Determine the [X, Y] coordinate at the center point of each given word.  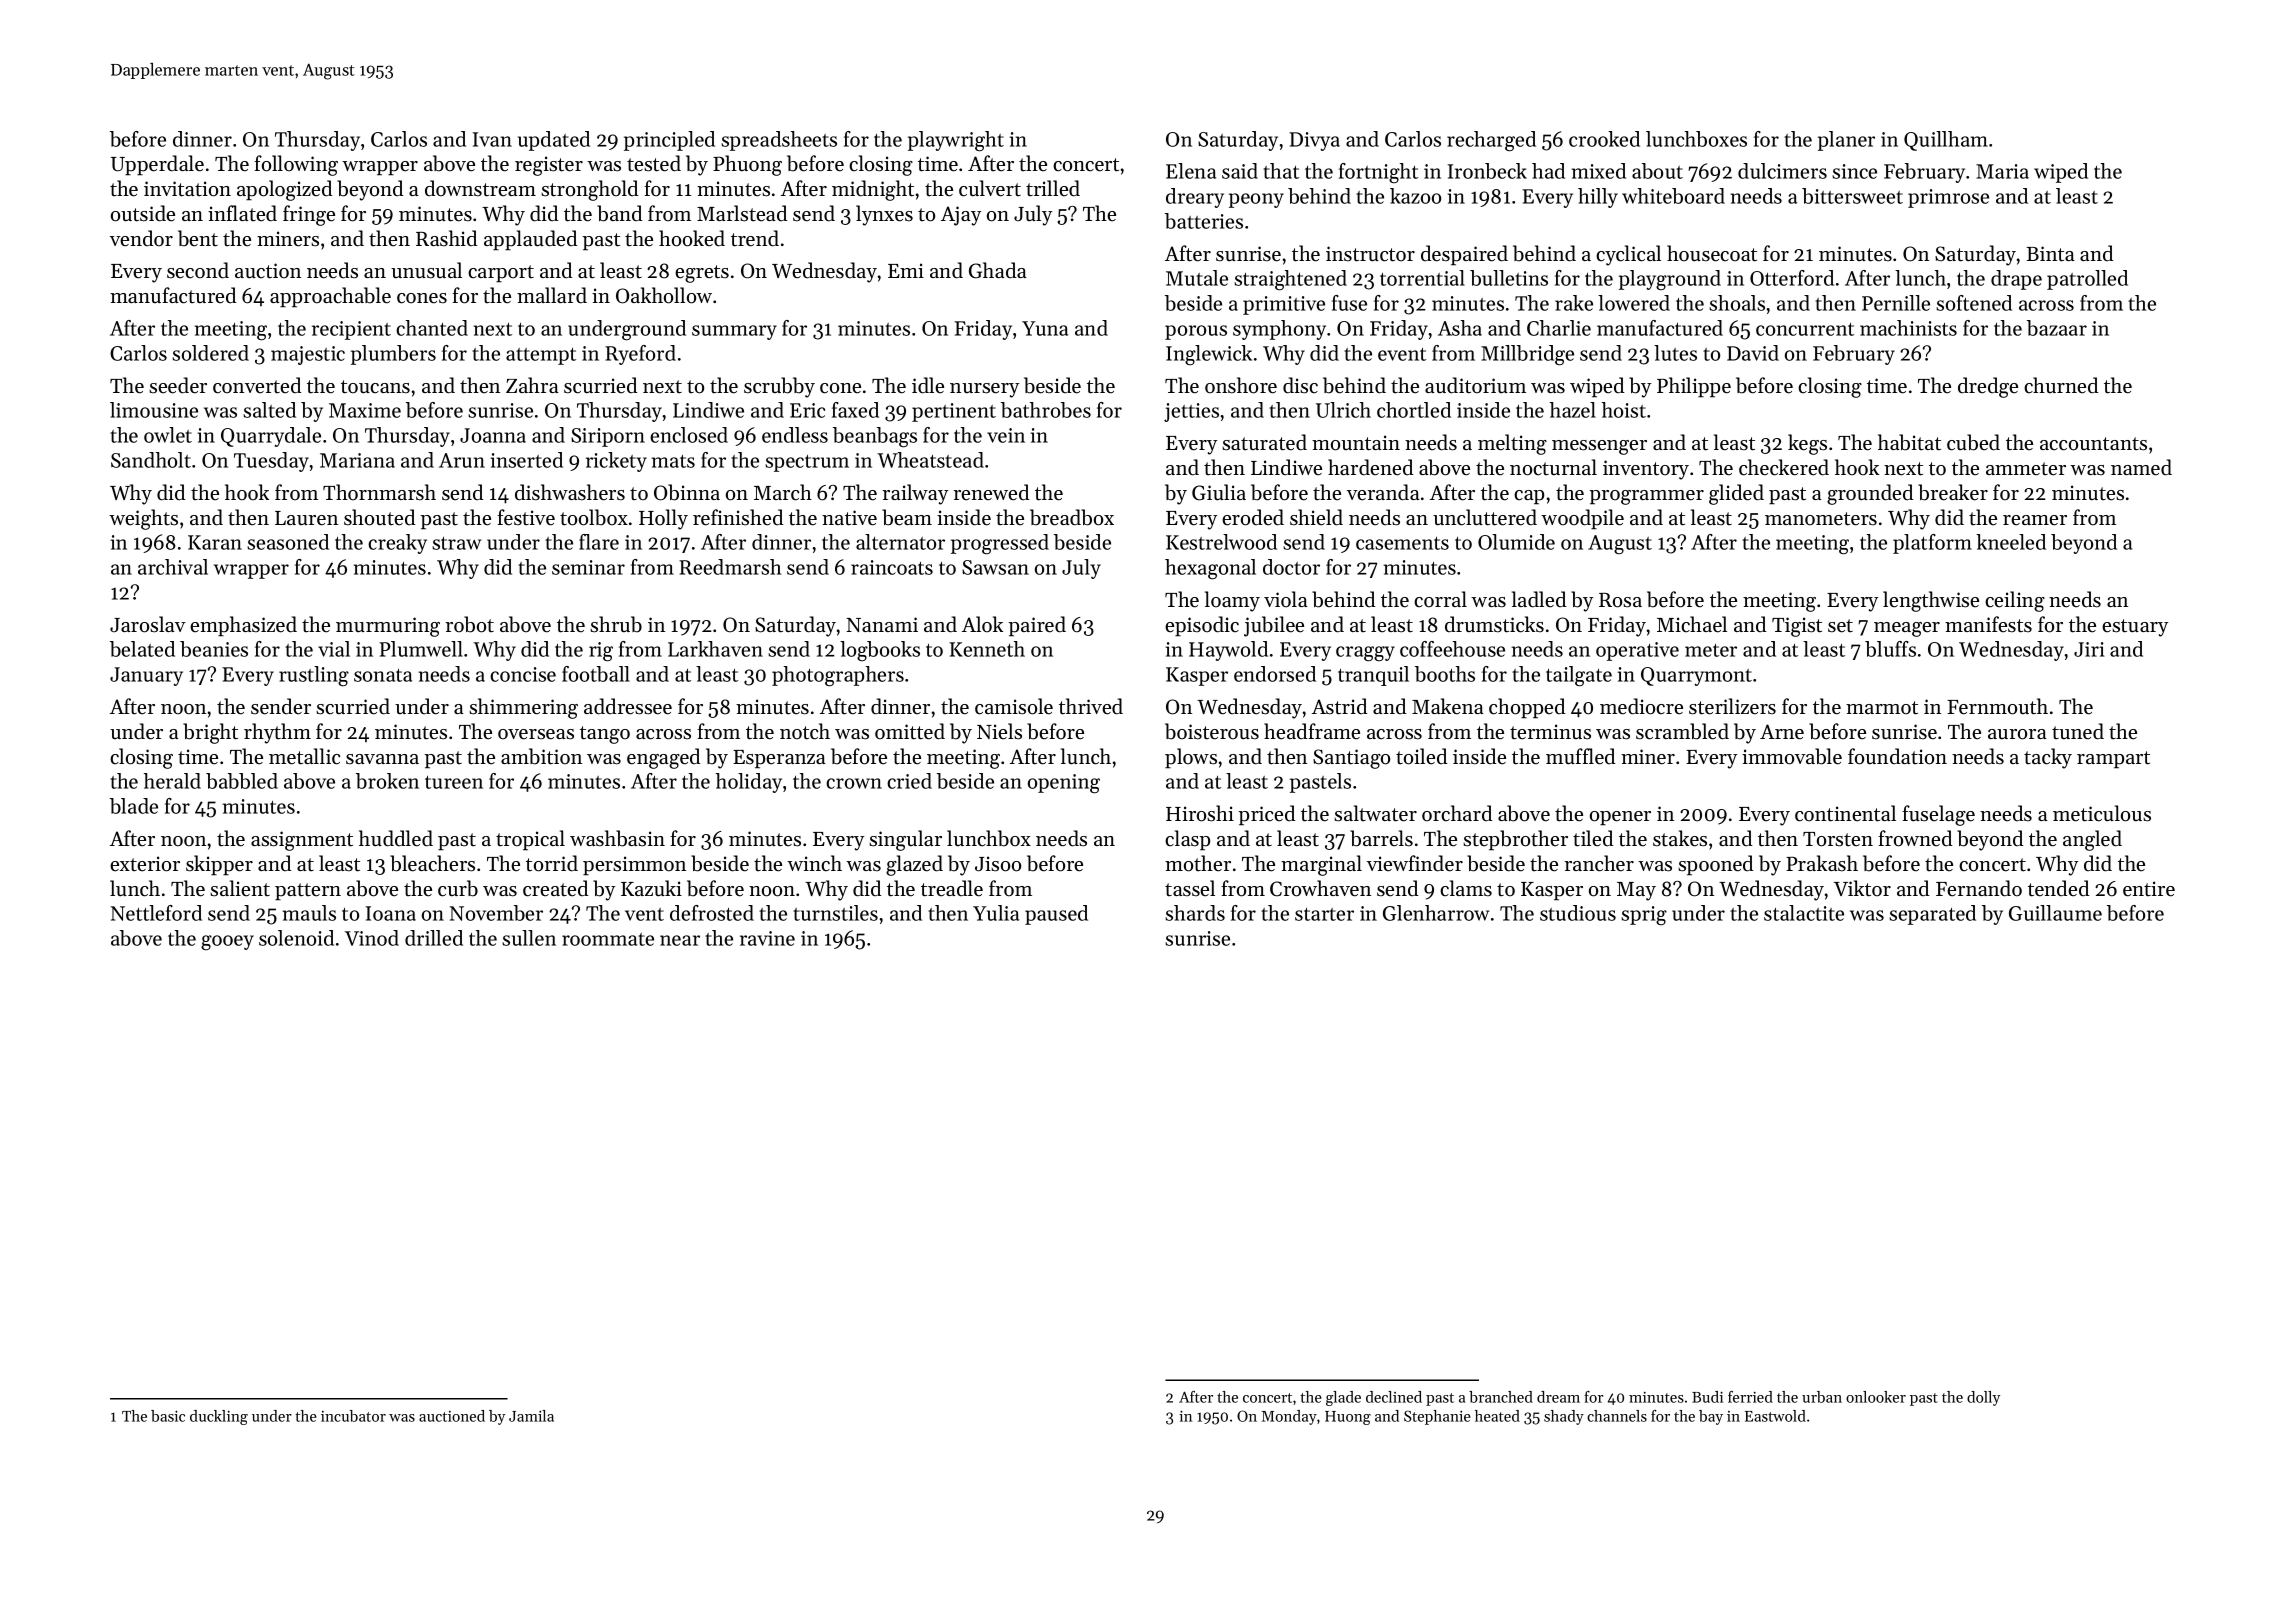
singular [905, 840]
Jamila [531, 1416]
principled [669, 141]
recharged [1491, 141]
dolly [1983, 1398]
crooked [1604, 139]
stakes [1680, 838]
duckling [219, 1417]
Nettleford [156, 913]
